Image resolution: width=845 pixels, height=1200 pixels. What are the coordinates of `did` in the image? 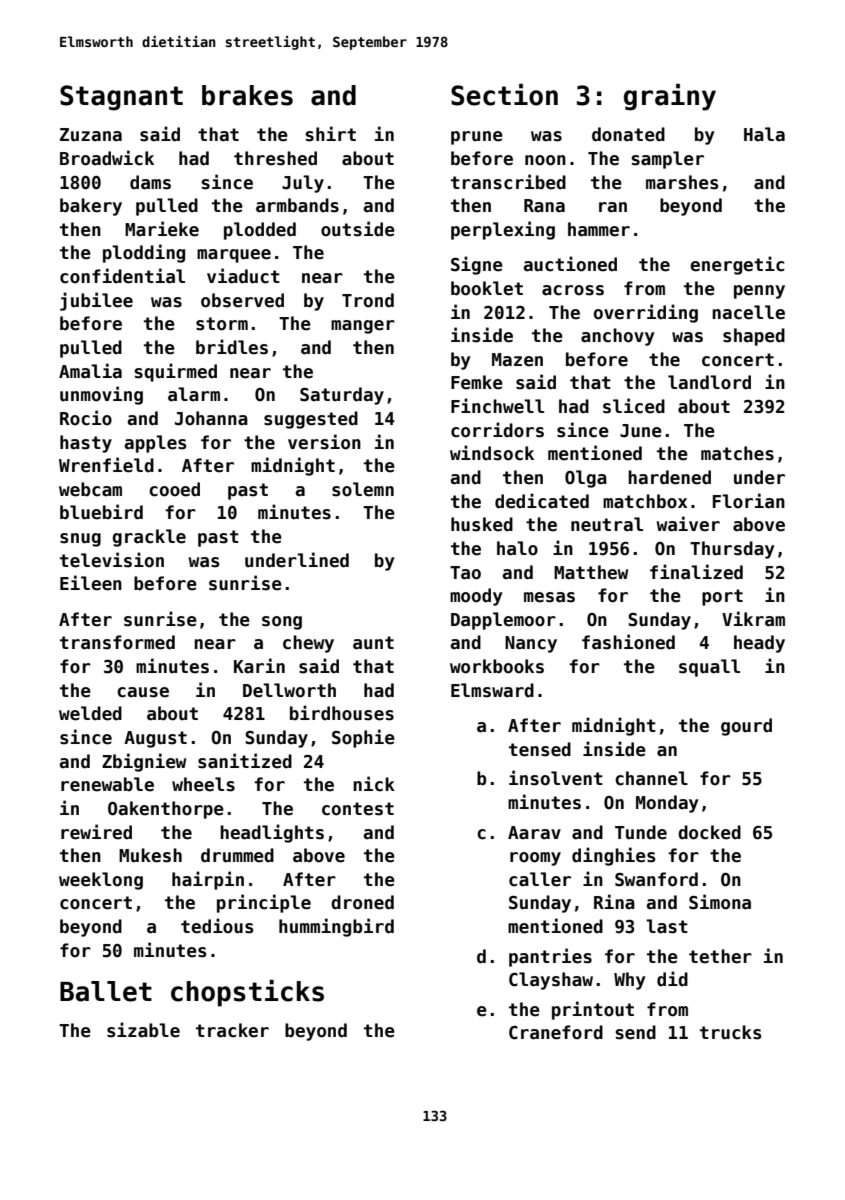 It's located at (672, 979).
